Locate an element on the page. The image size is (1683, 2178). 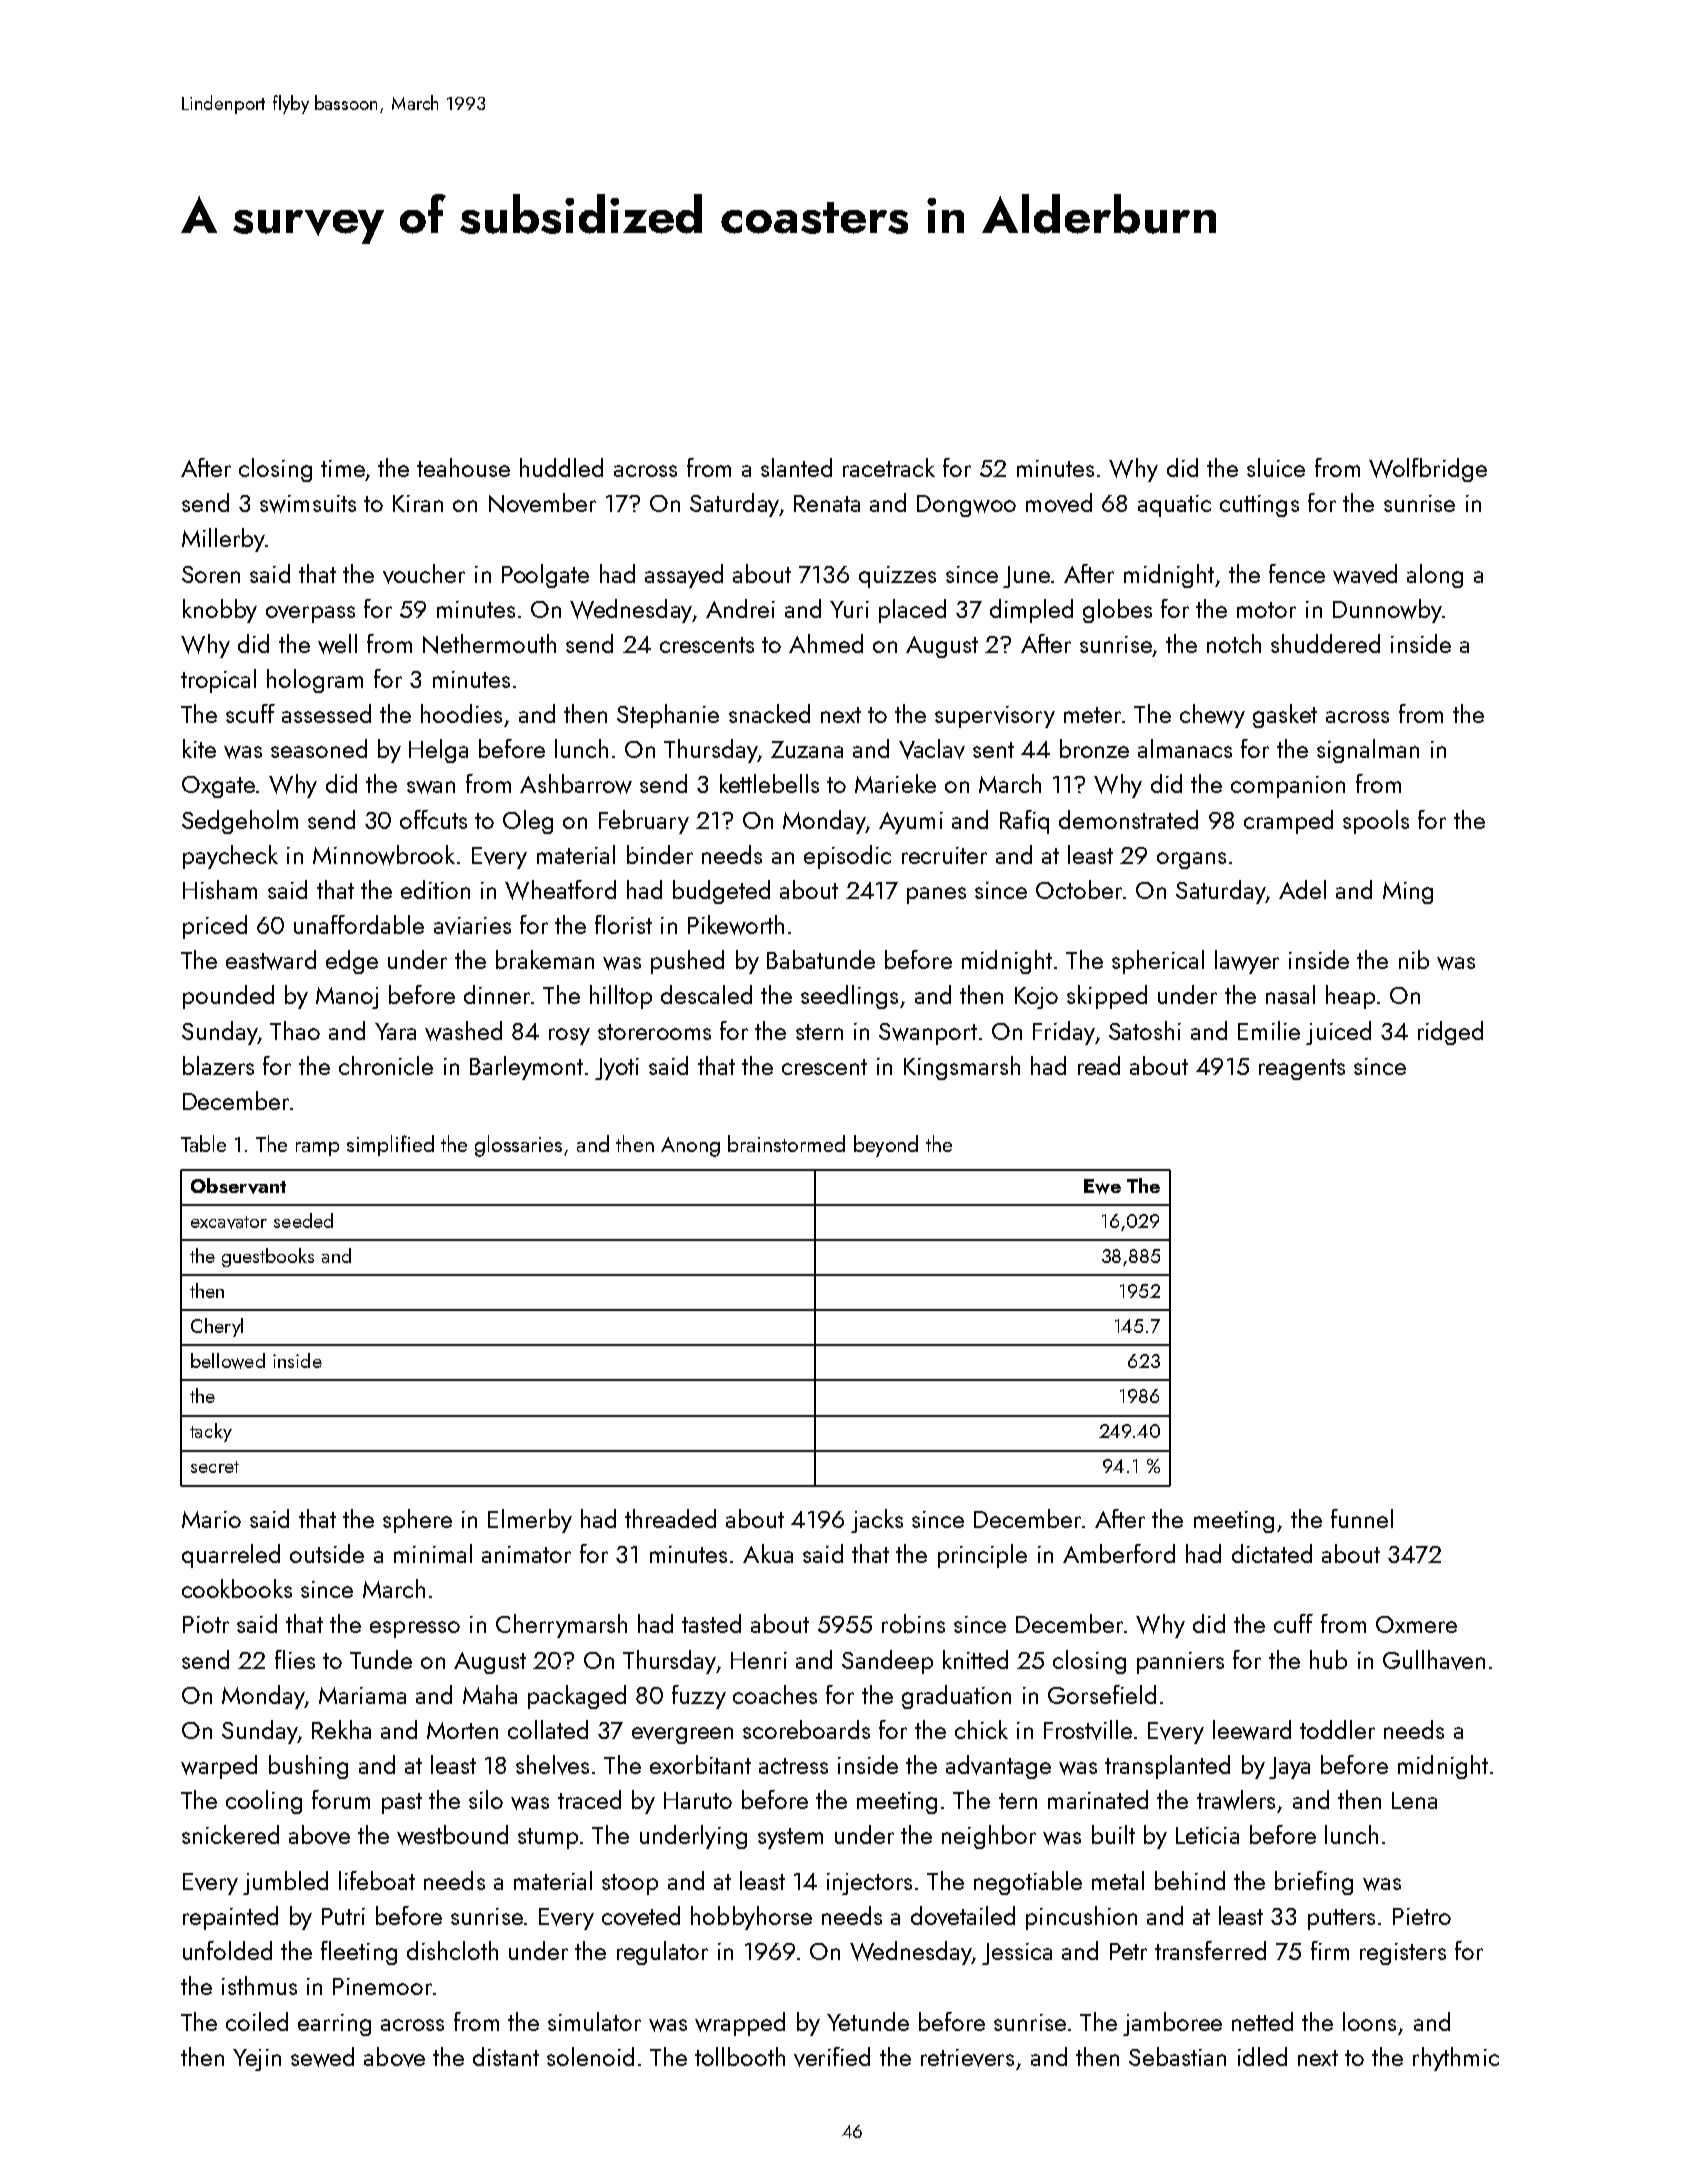
assessed is located at coordinates (326, 713).
